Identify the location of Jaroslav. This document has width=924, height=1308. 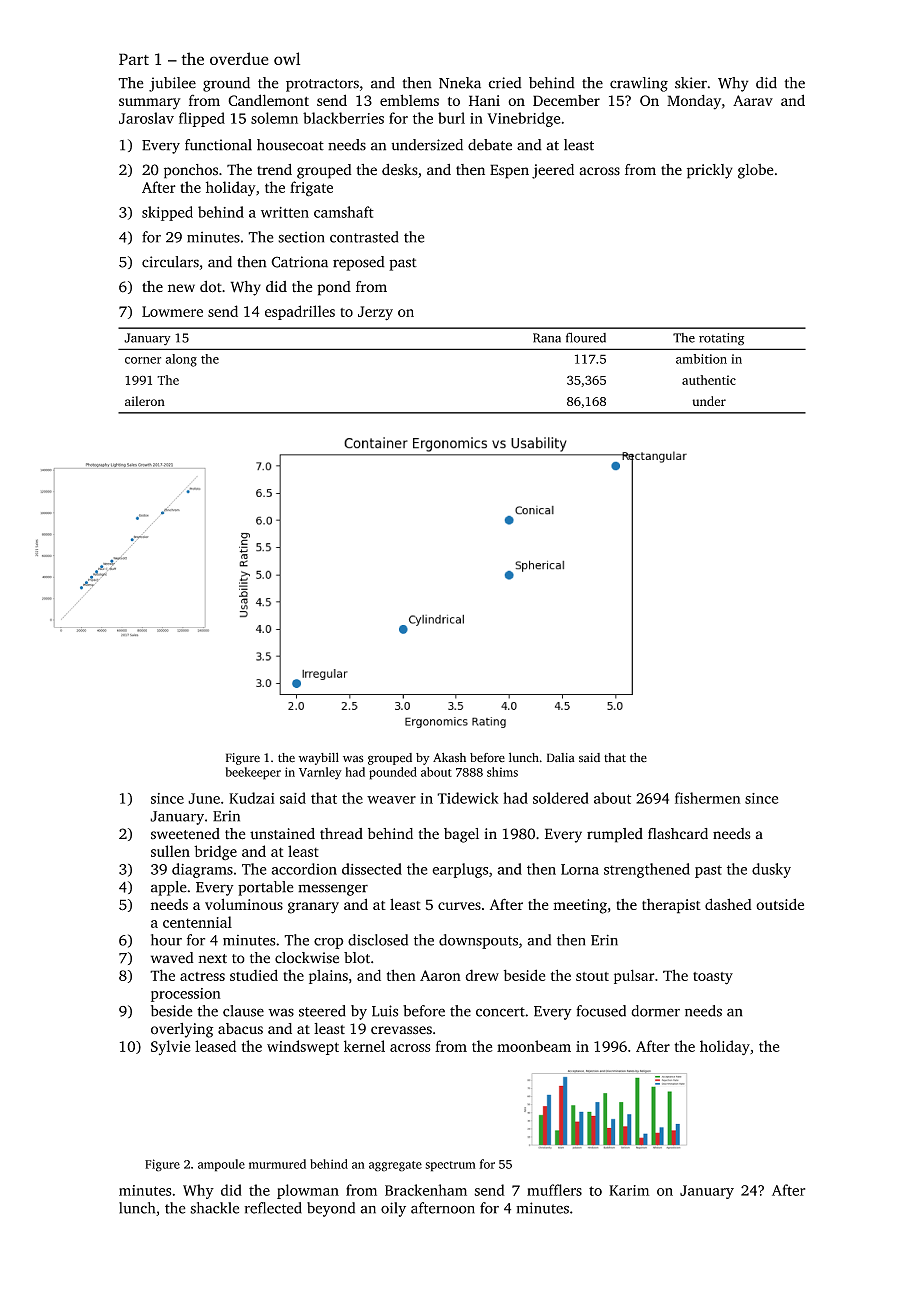
(146, 118).
